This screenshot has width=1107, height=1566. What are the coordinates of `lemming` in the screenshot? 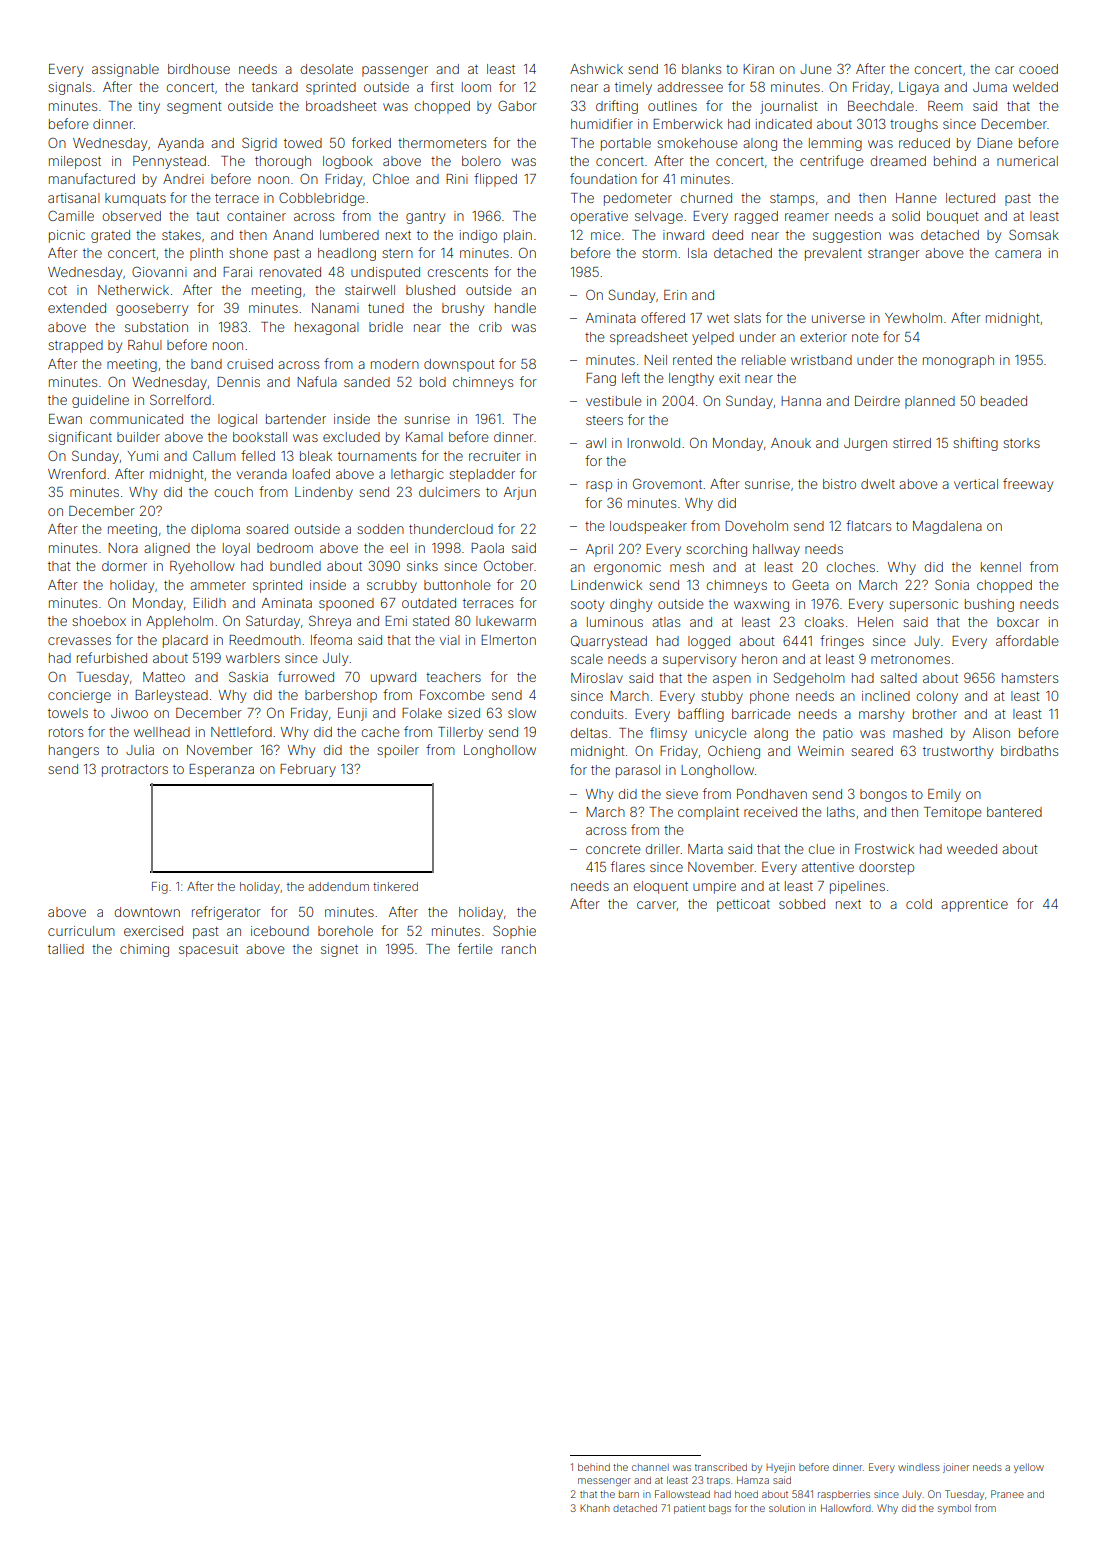 It's located at (835, 144).
